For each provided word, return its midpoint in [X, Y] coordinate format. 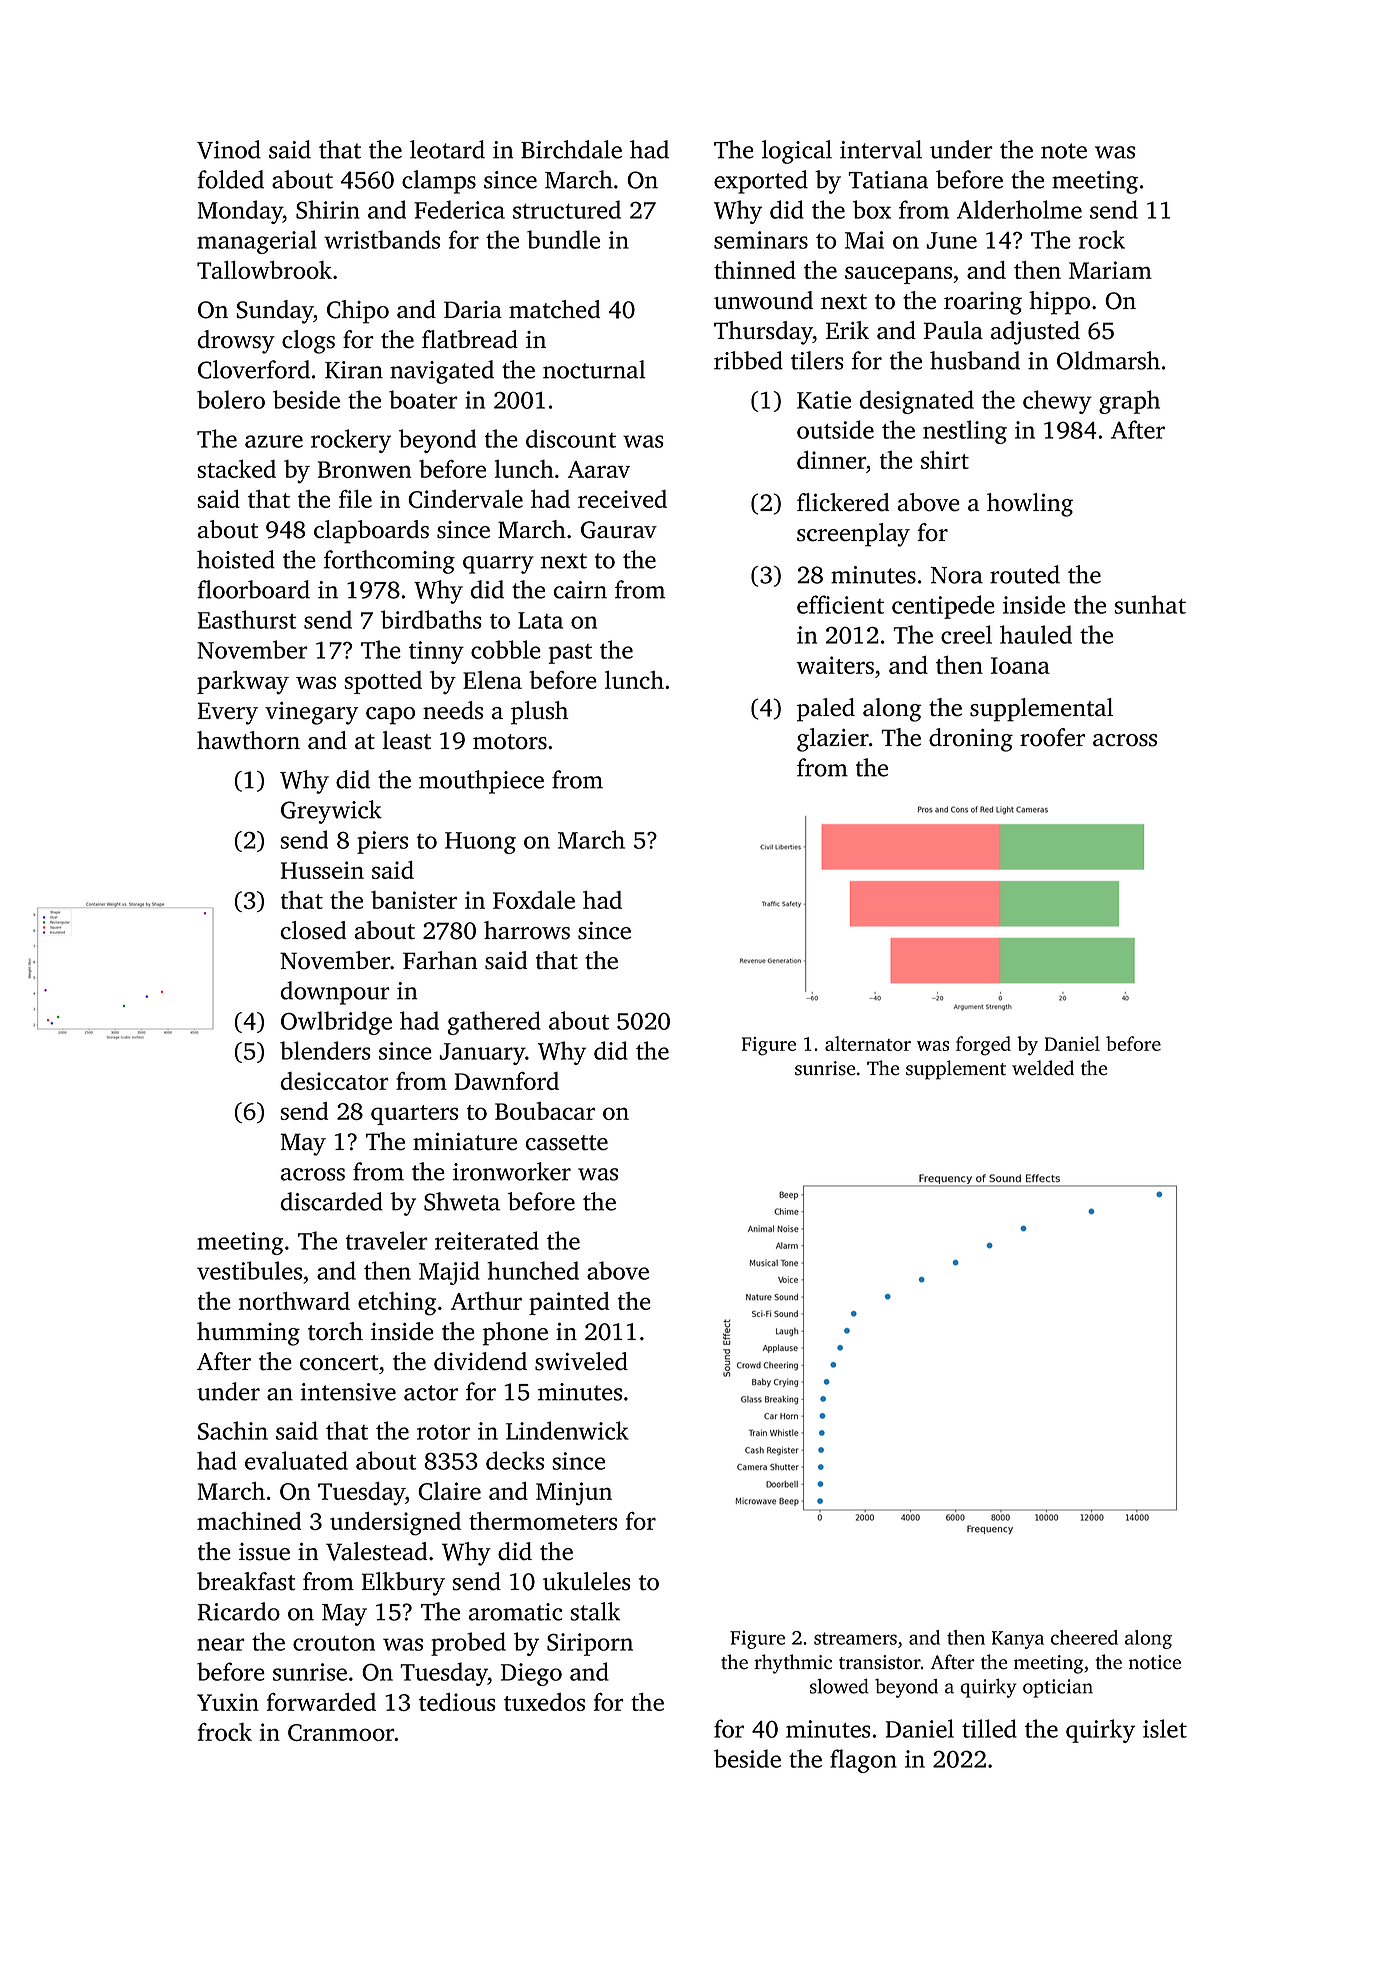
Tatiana [888, 180]
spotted [383, 682]
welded [1043, 1068]
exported [761, 182]
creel [966, 634]
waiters [835, 665]
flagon [863, 1761]
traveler [387, 1240]
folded [231, 179]
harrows [527, 930]
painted [569, 1303]
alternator [868, 1043]
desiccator [334, 1081]
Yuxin [228, 1702]
